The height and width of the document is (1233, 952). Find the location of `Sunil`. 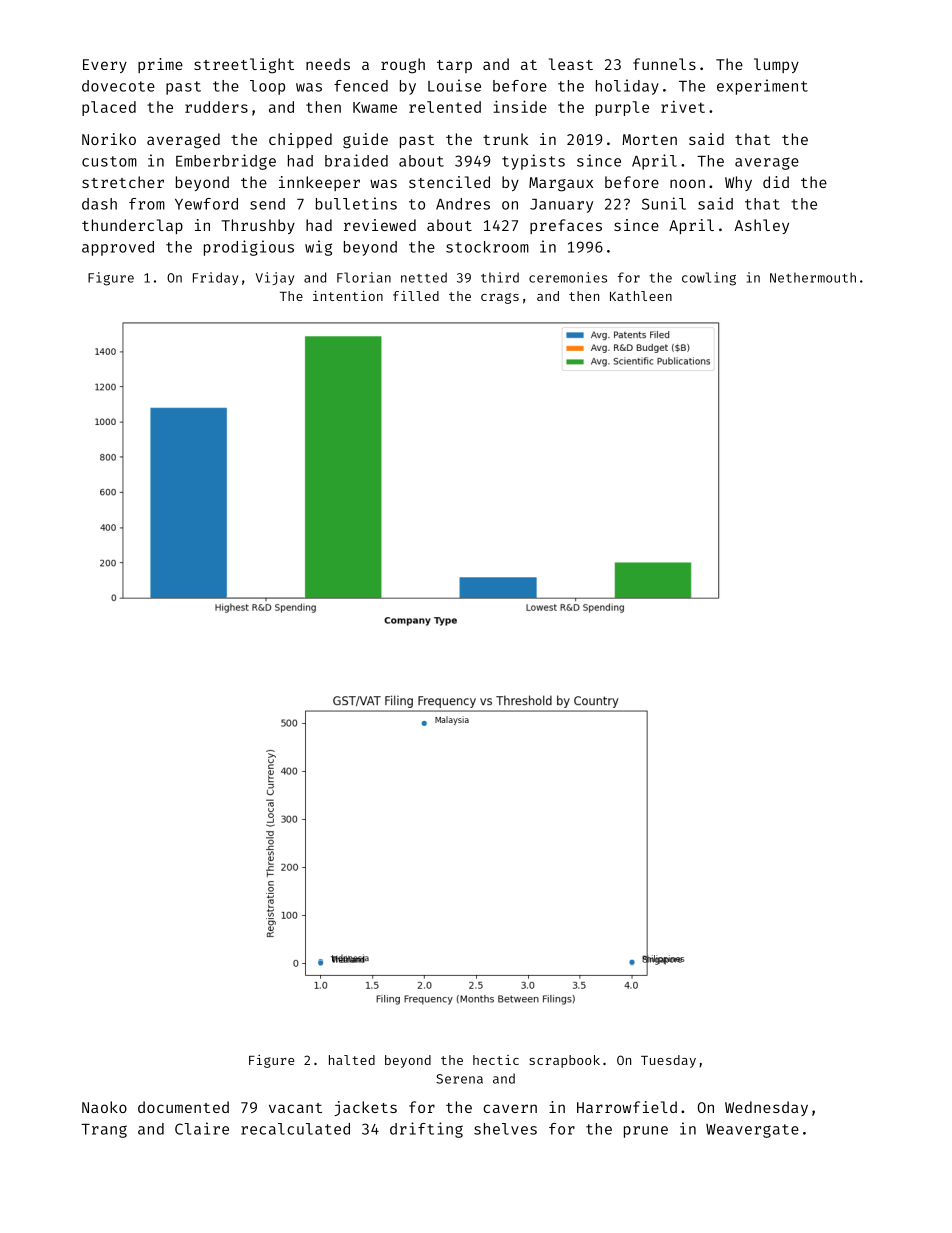

Sunil is located at coordinates (664, 203).
